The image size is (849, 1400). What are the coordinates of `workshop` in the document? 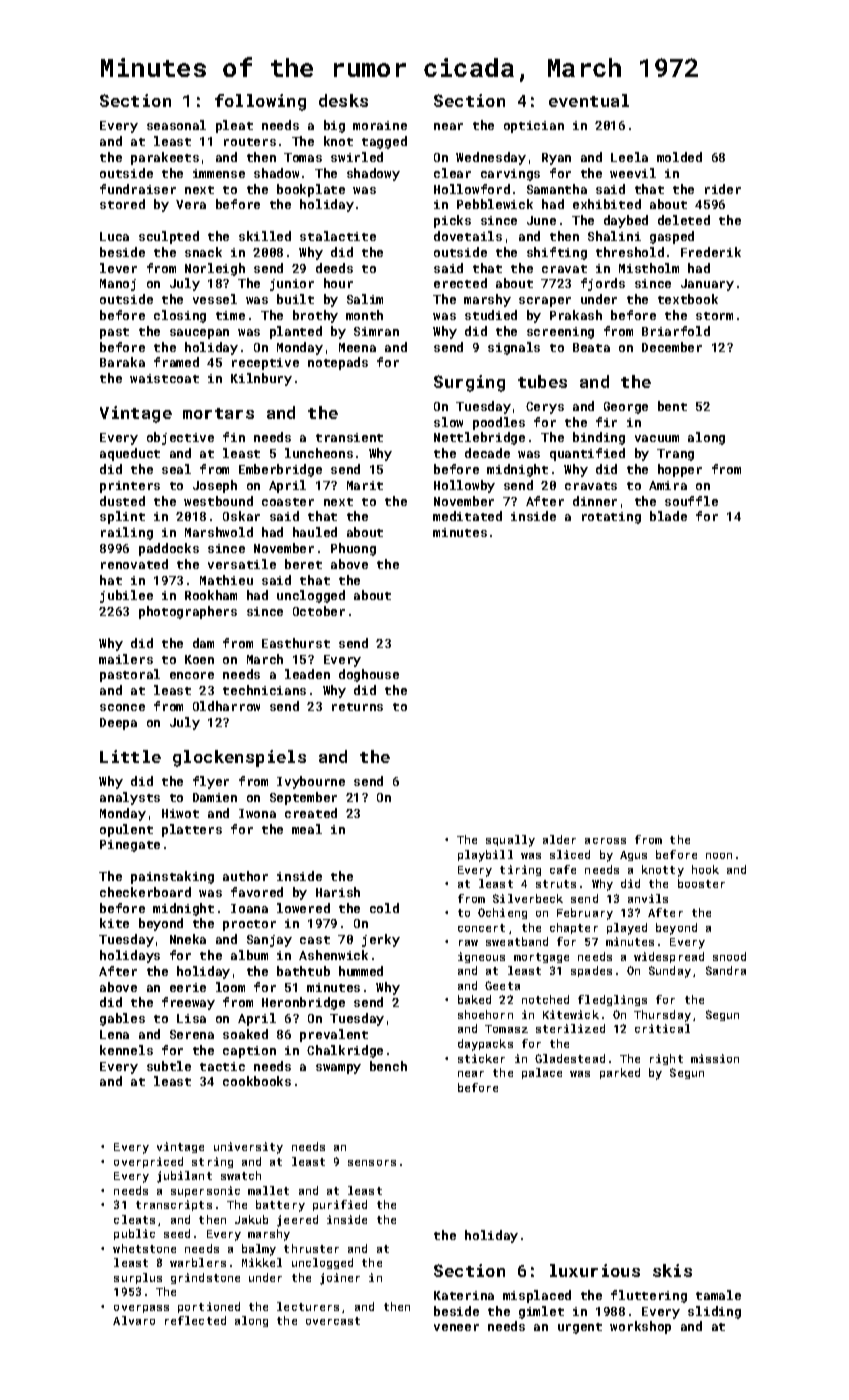 It's located at (640, 1327).
